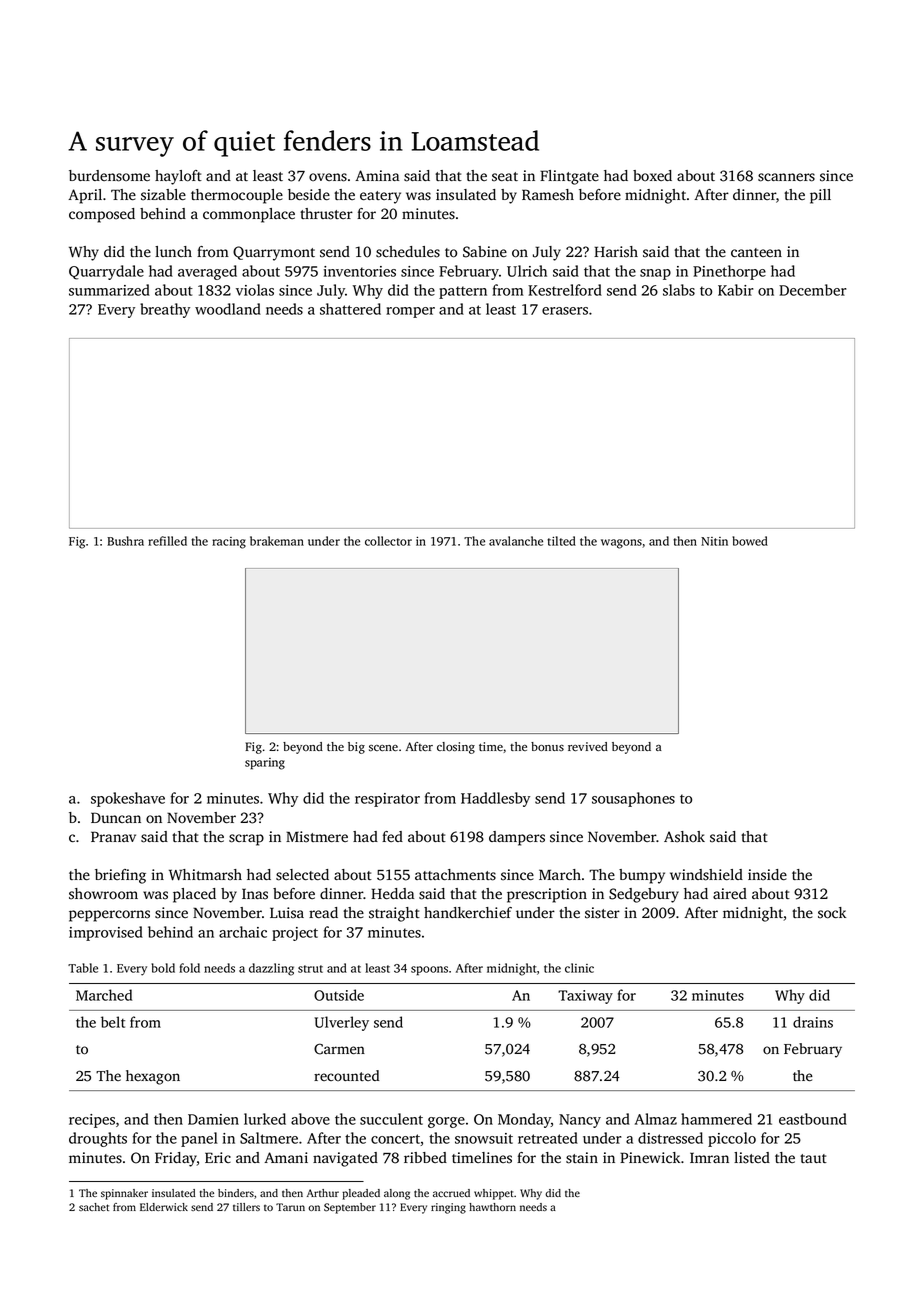 Image resolution: width=924 pixels, height=1308 pixels. What do you see at coordinates (178, 177) in the screenshot?
I see `hayloft` at bounding box center [178, 177].
